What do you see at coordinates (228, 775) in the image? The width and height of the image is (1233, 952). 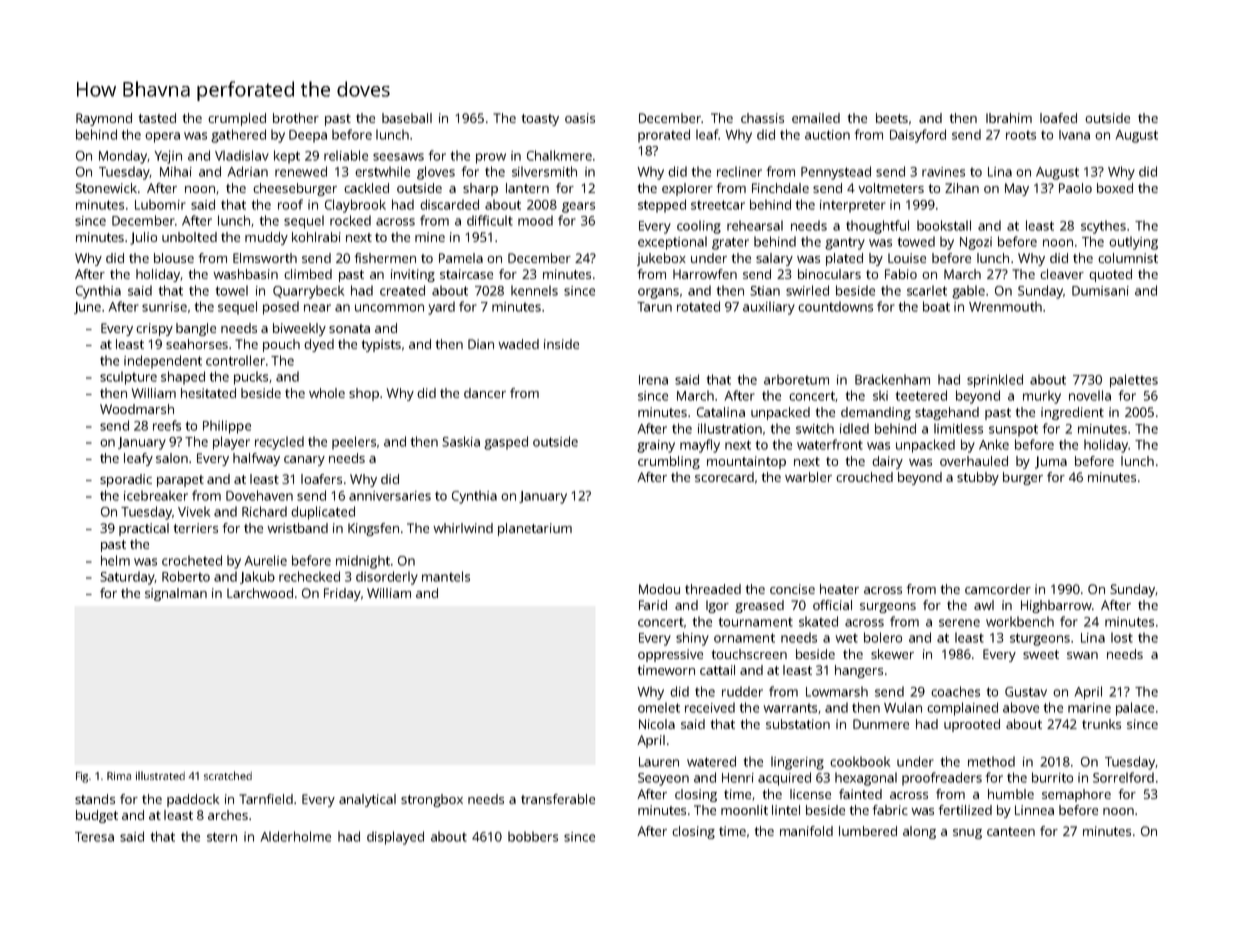 I see `scratched` at bounding box center [228, 775].
